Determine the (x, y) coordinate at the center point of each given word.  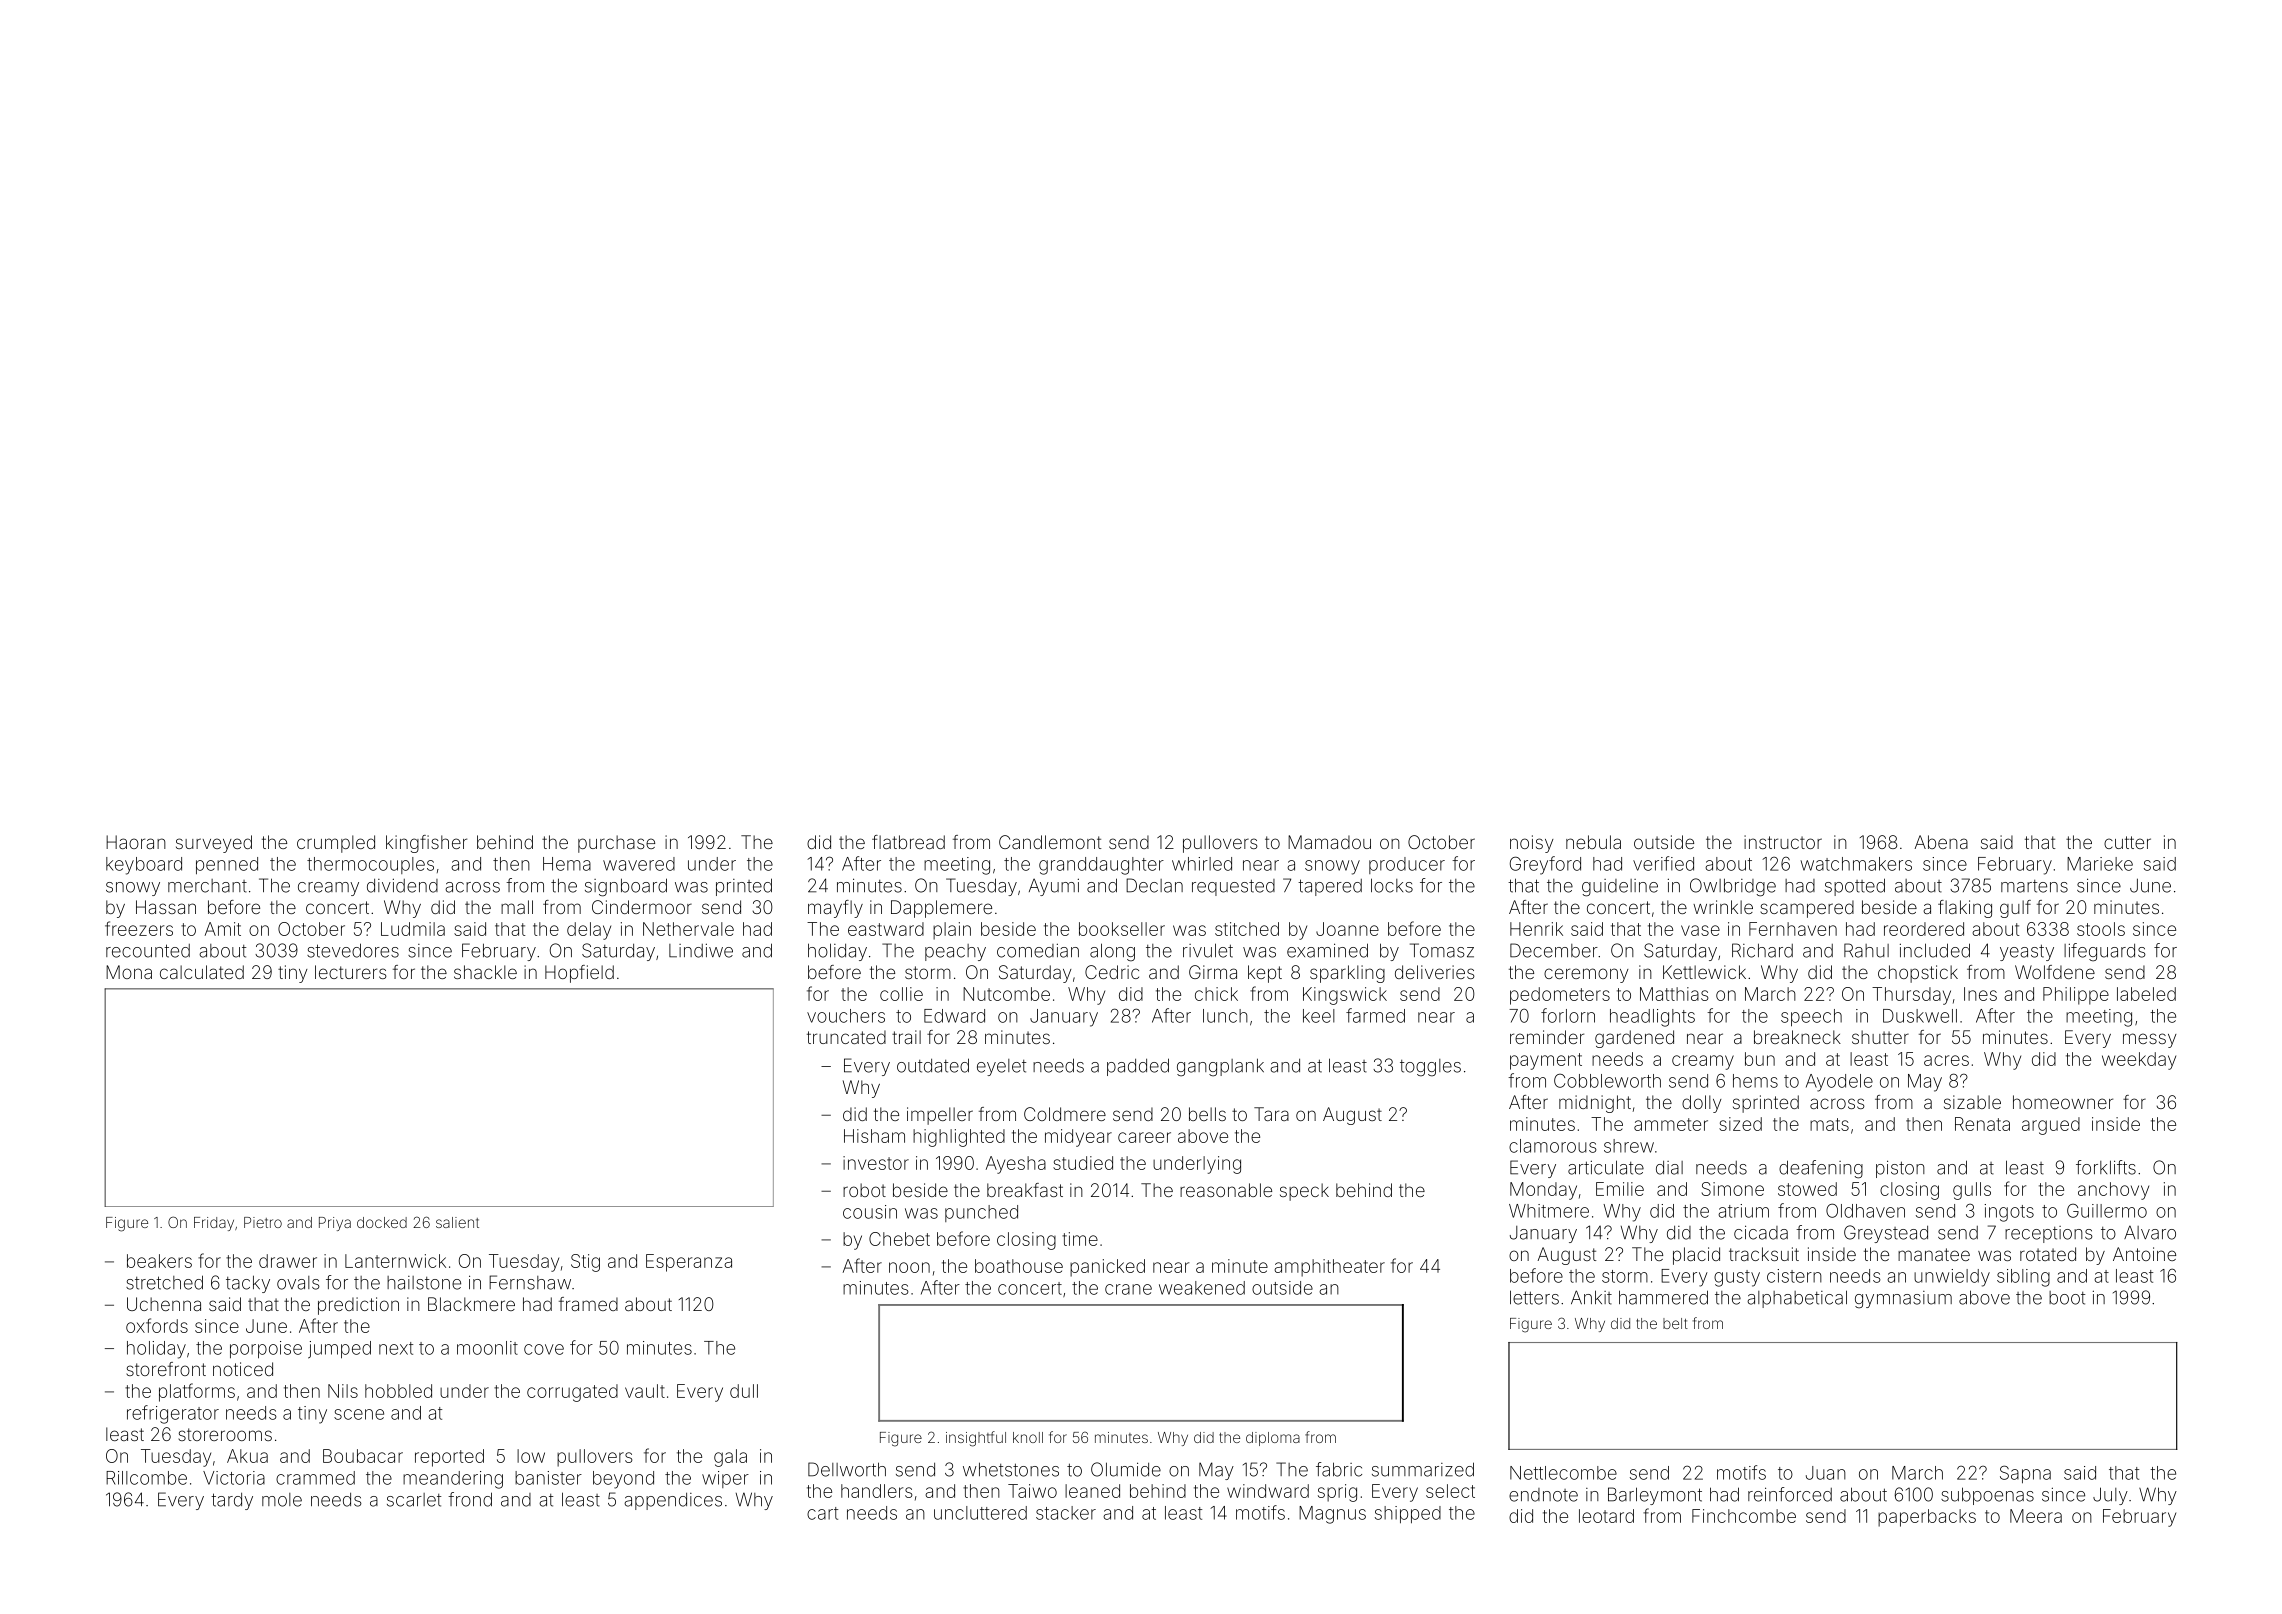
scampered (1807, 909)
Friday (214, 1224)
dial (1669, 1168)
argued (2051, 1126)
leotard (1606, 1516)
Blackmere (471, 1304)
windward (1268, 1491)
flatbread (908, 842)
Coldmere (1065, 1114)
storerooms (225, 1434)
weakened (1202, 1288)
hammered (1663, 1297)
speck (1304, 1192)
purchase (616, 844)
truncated (846, 1037)
